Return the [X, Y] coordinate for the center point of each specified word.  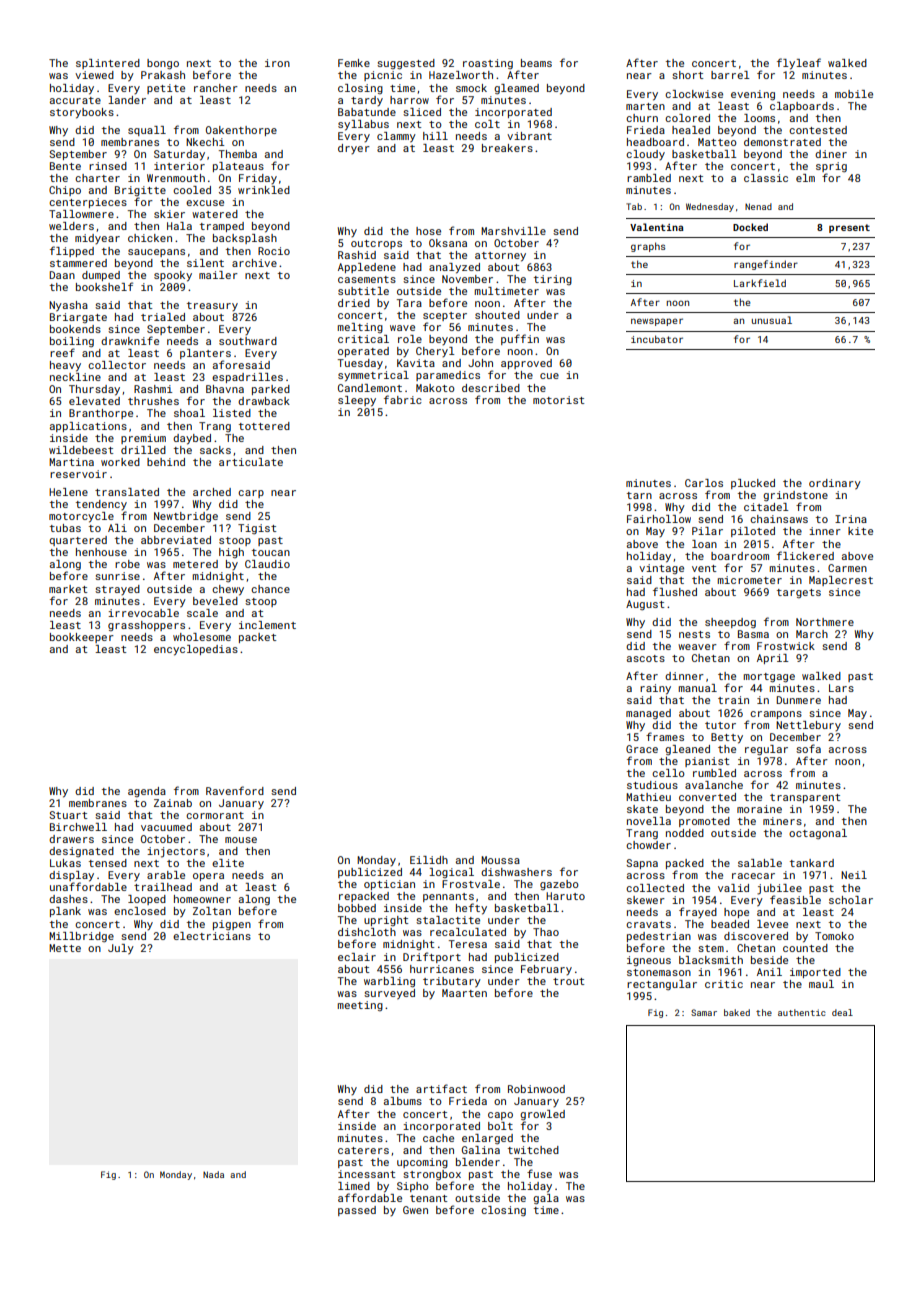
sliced [422, 112]
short [687, 75]
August [645, 605]
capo [500, 1116]
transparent [805, 798]
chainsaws [779, 519]
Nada [213, 1174]
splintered [108, 64]
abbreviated [176, 540]
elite [228, 863]
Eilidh [429, 860]
